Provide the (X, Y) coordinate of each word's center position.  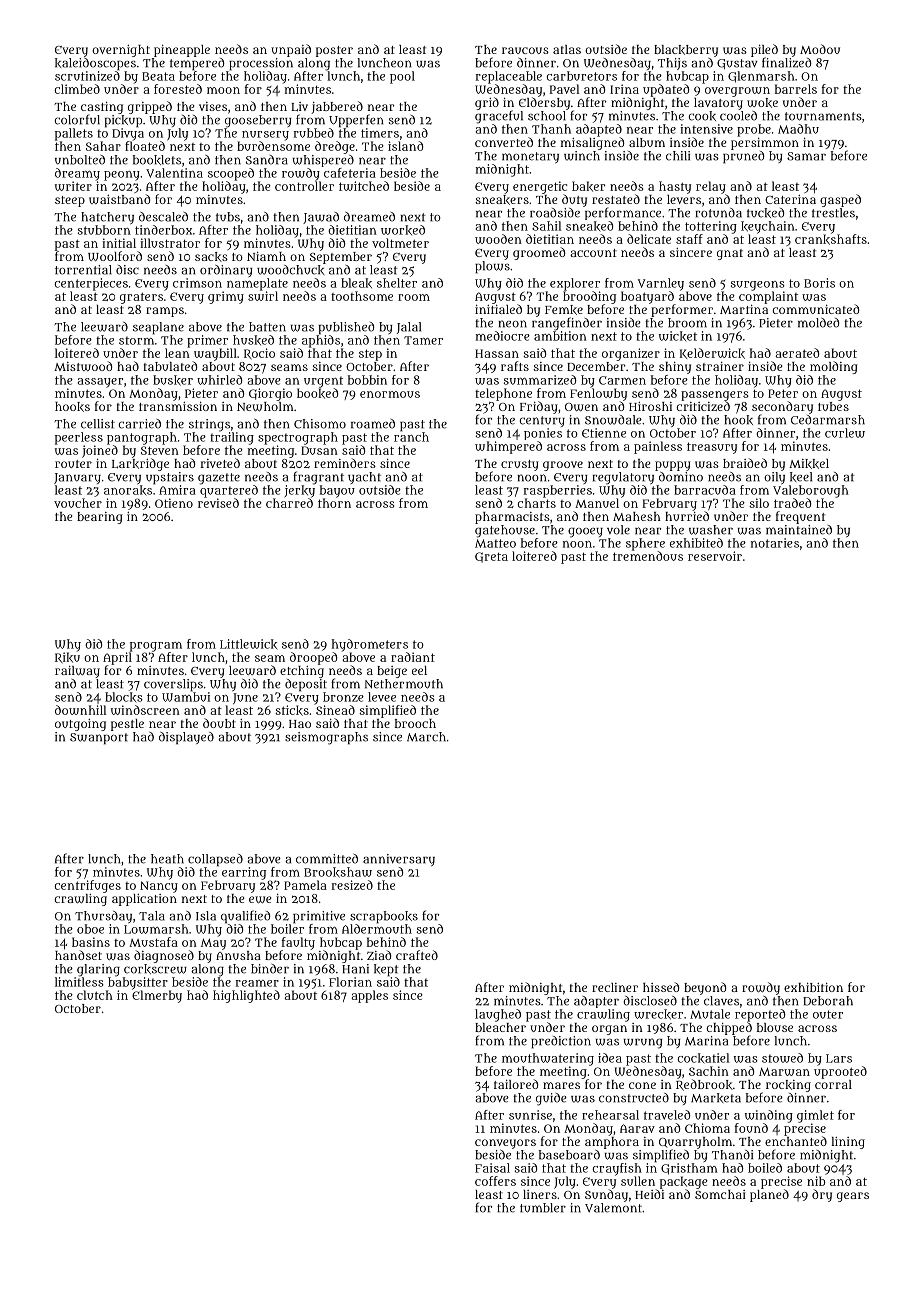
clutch (95, 995)
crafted (417, 955)
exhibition (813, 987)
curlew (845, 433)
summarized (540, 380)
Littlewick (249, 644)
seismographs (326, 738)
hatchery (107, 218)
